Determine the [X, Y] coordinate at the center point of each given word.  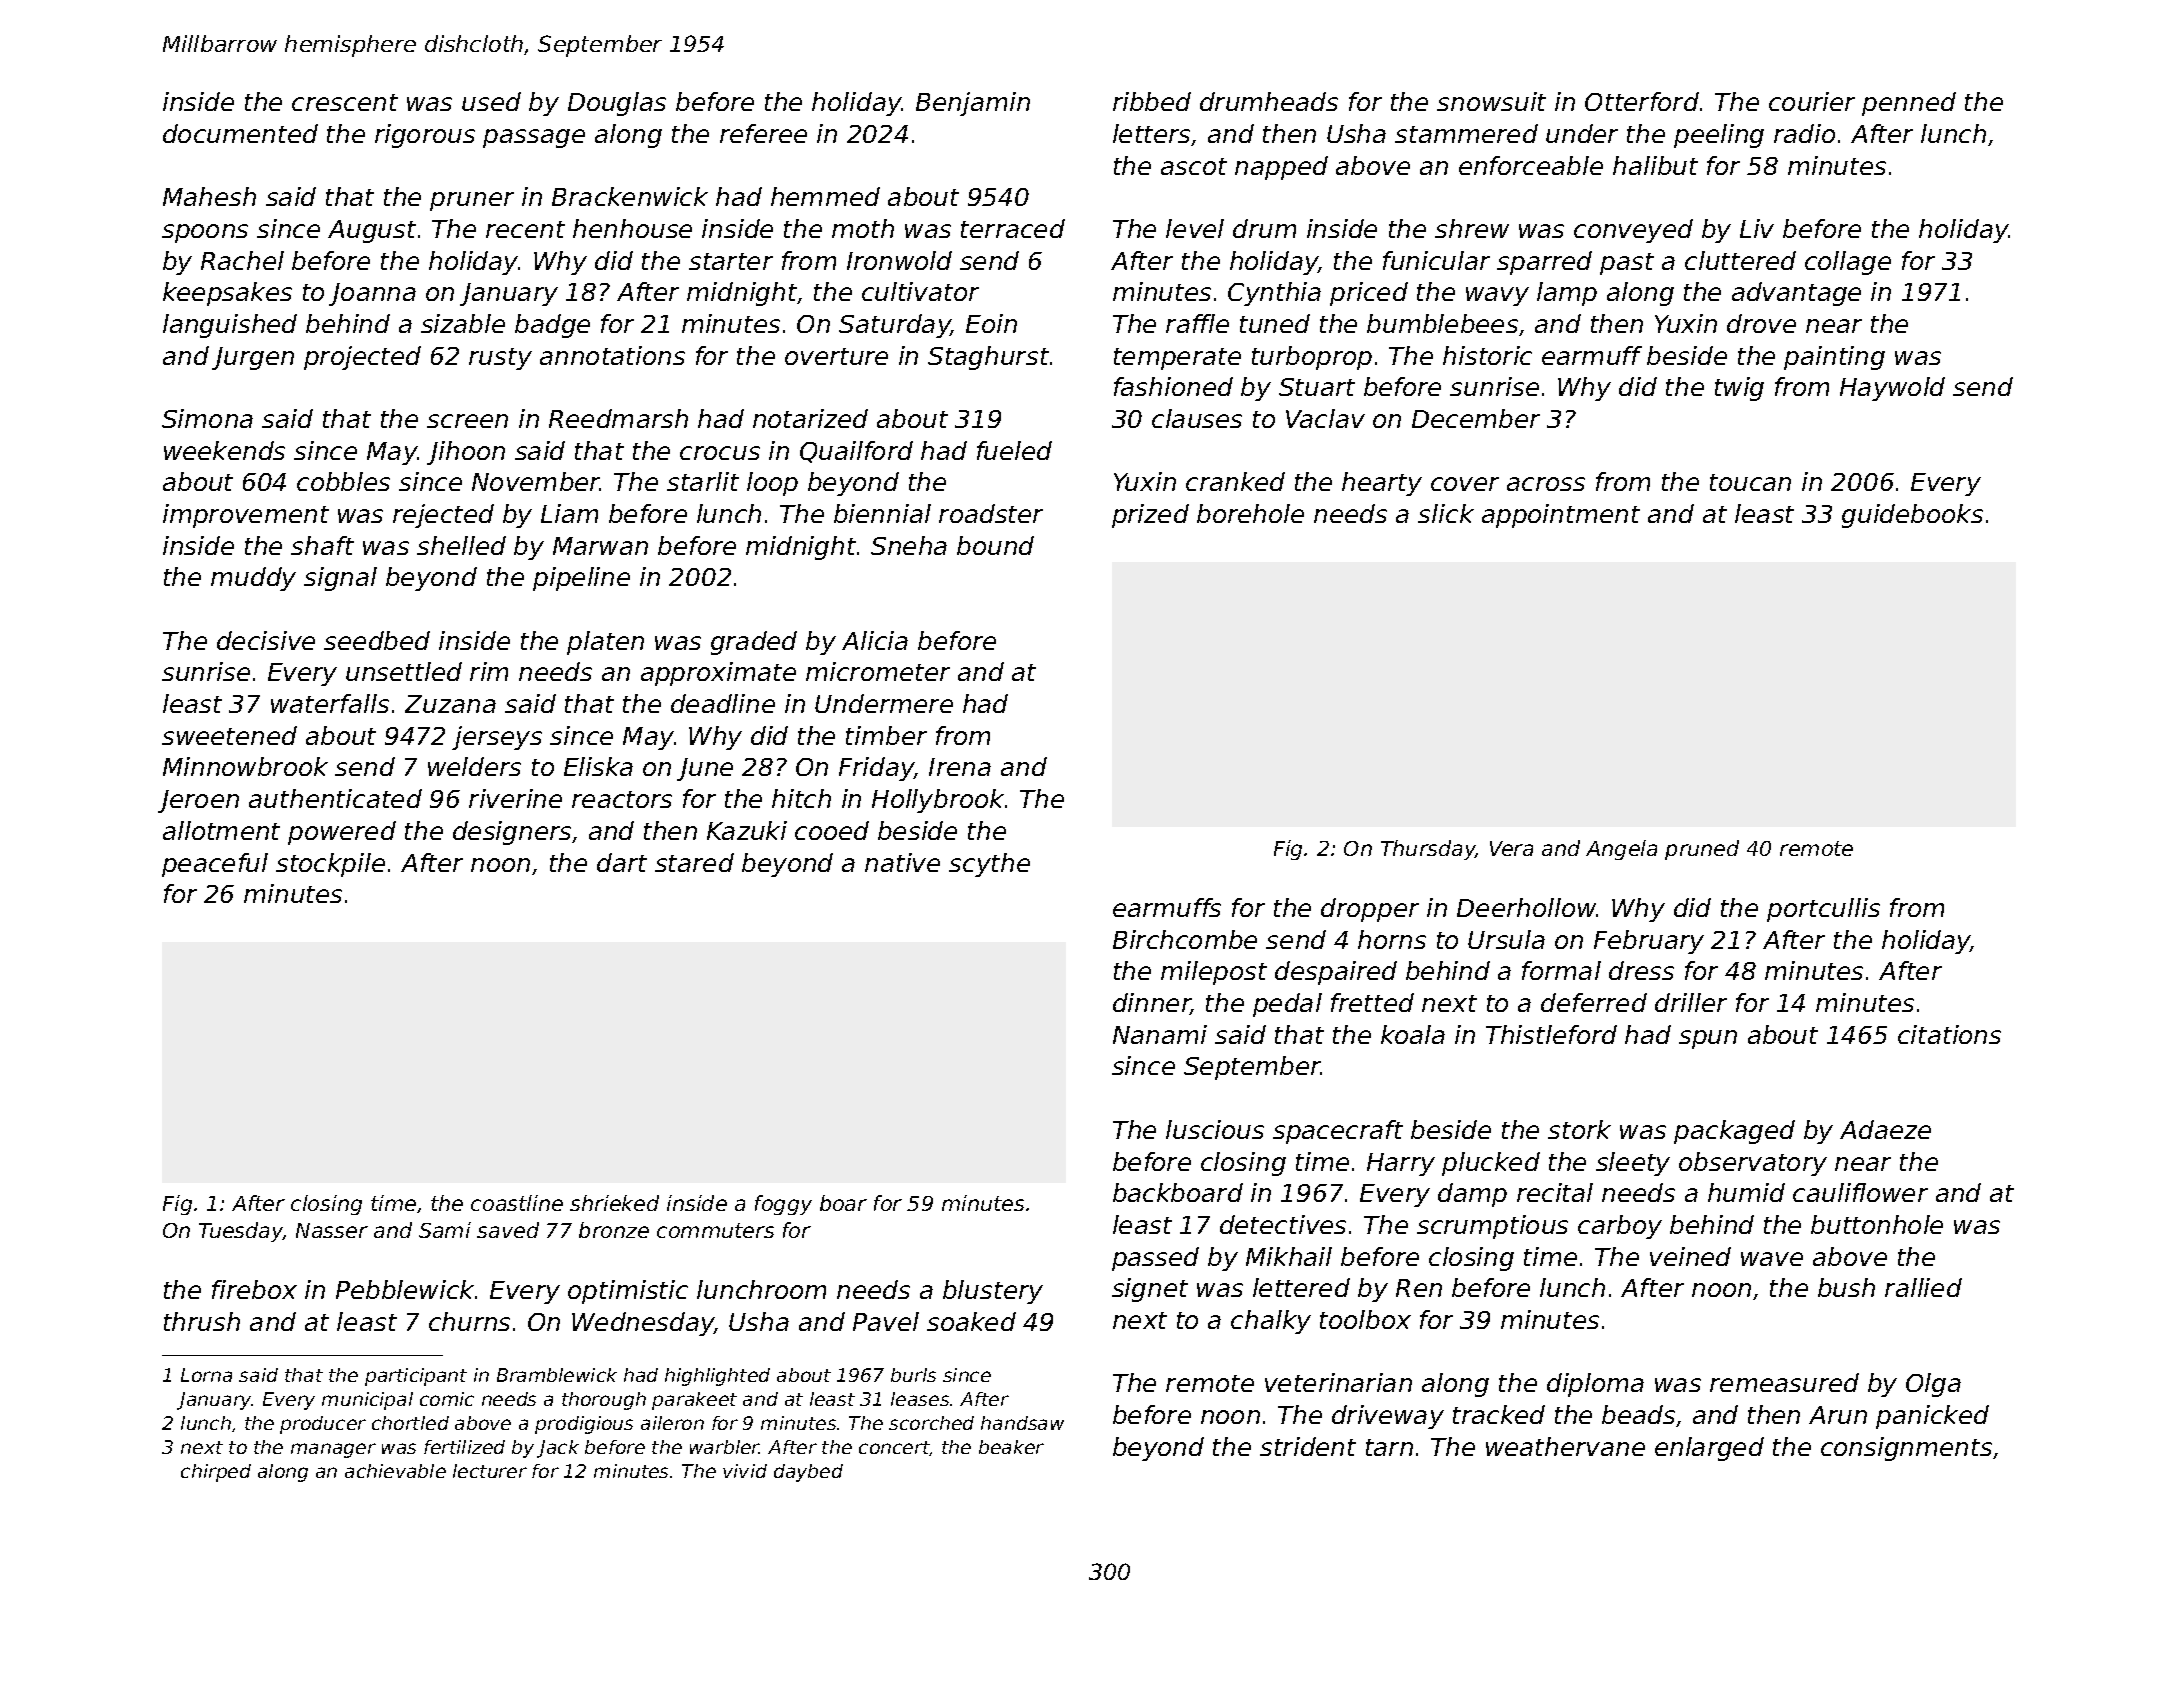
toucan [1750, 482]
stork [1579, 1129]
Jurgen [253, 358]
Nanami [1160, 1034]
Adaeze [1885, 1129]
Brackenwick [630, 196]
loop [772, 484]
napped [1281, 168]
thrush [202, 1321]
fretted [1372, 1002]
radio [1804, 133]
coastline [517, 1203]
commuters [715, 1230]
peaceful [215, 865]
